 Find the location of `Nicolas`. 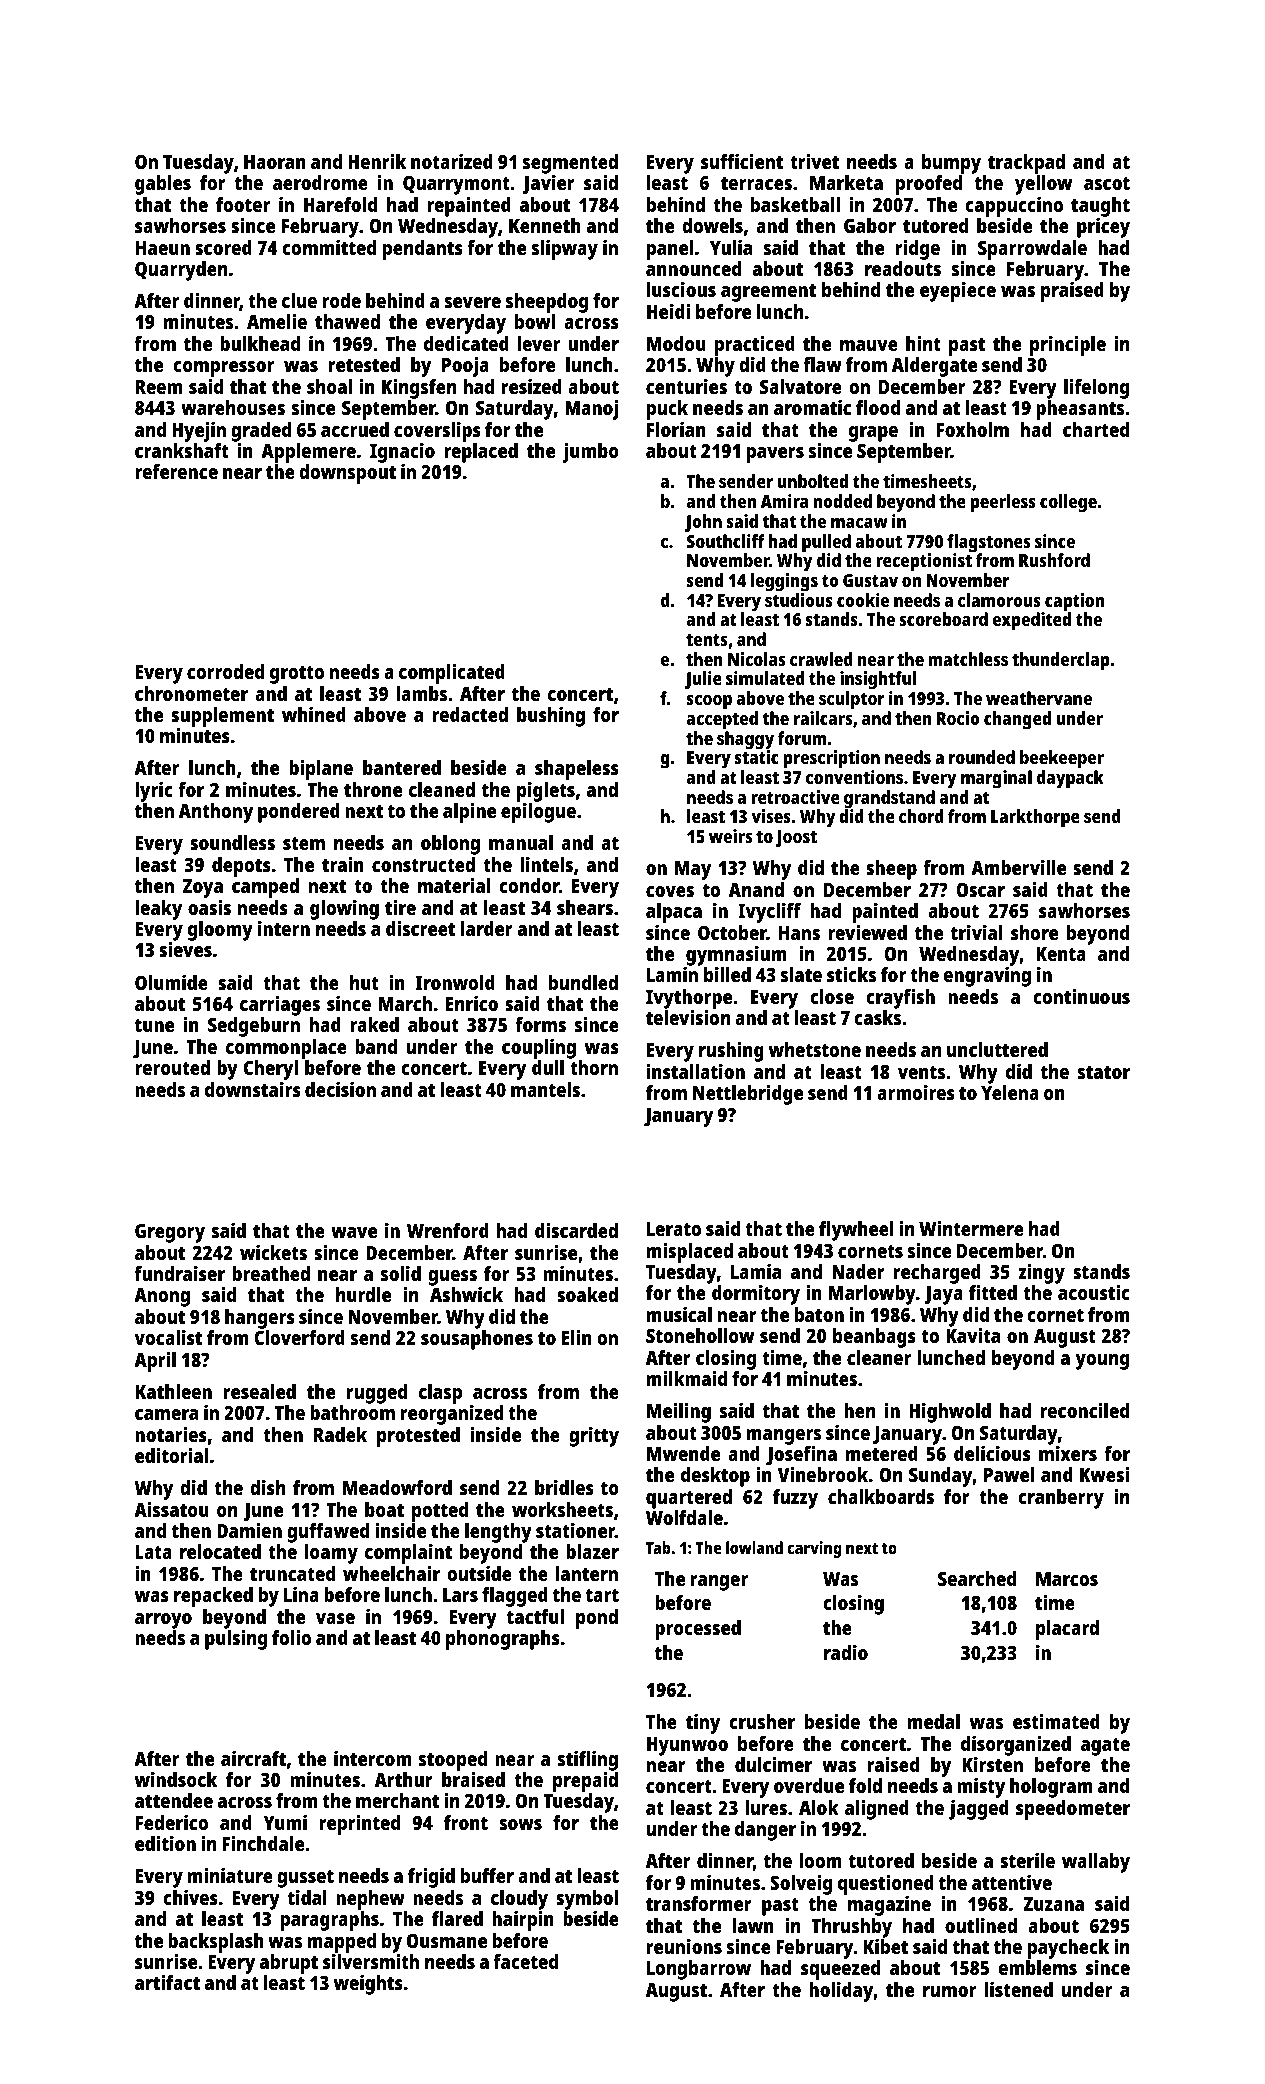

Nicolas is located at coordinates (756, 659).
